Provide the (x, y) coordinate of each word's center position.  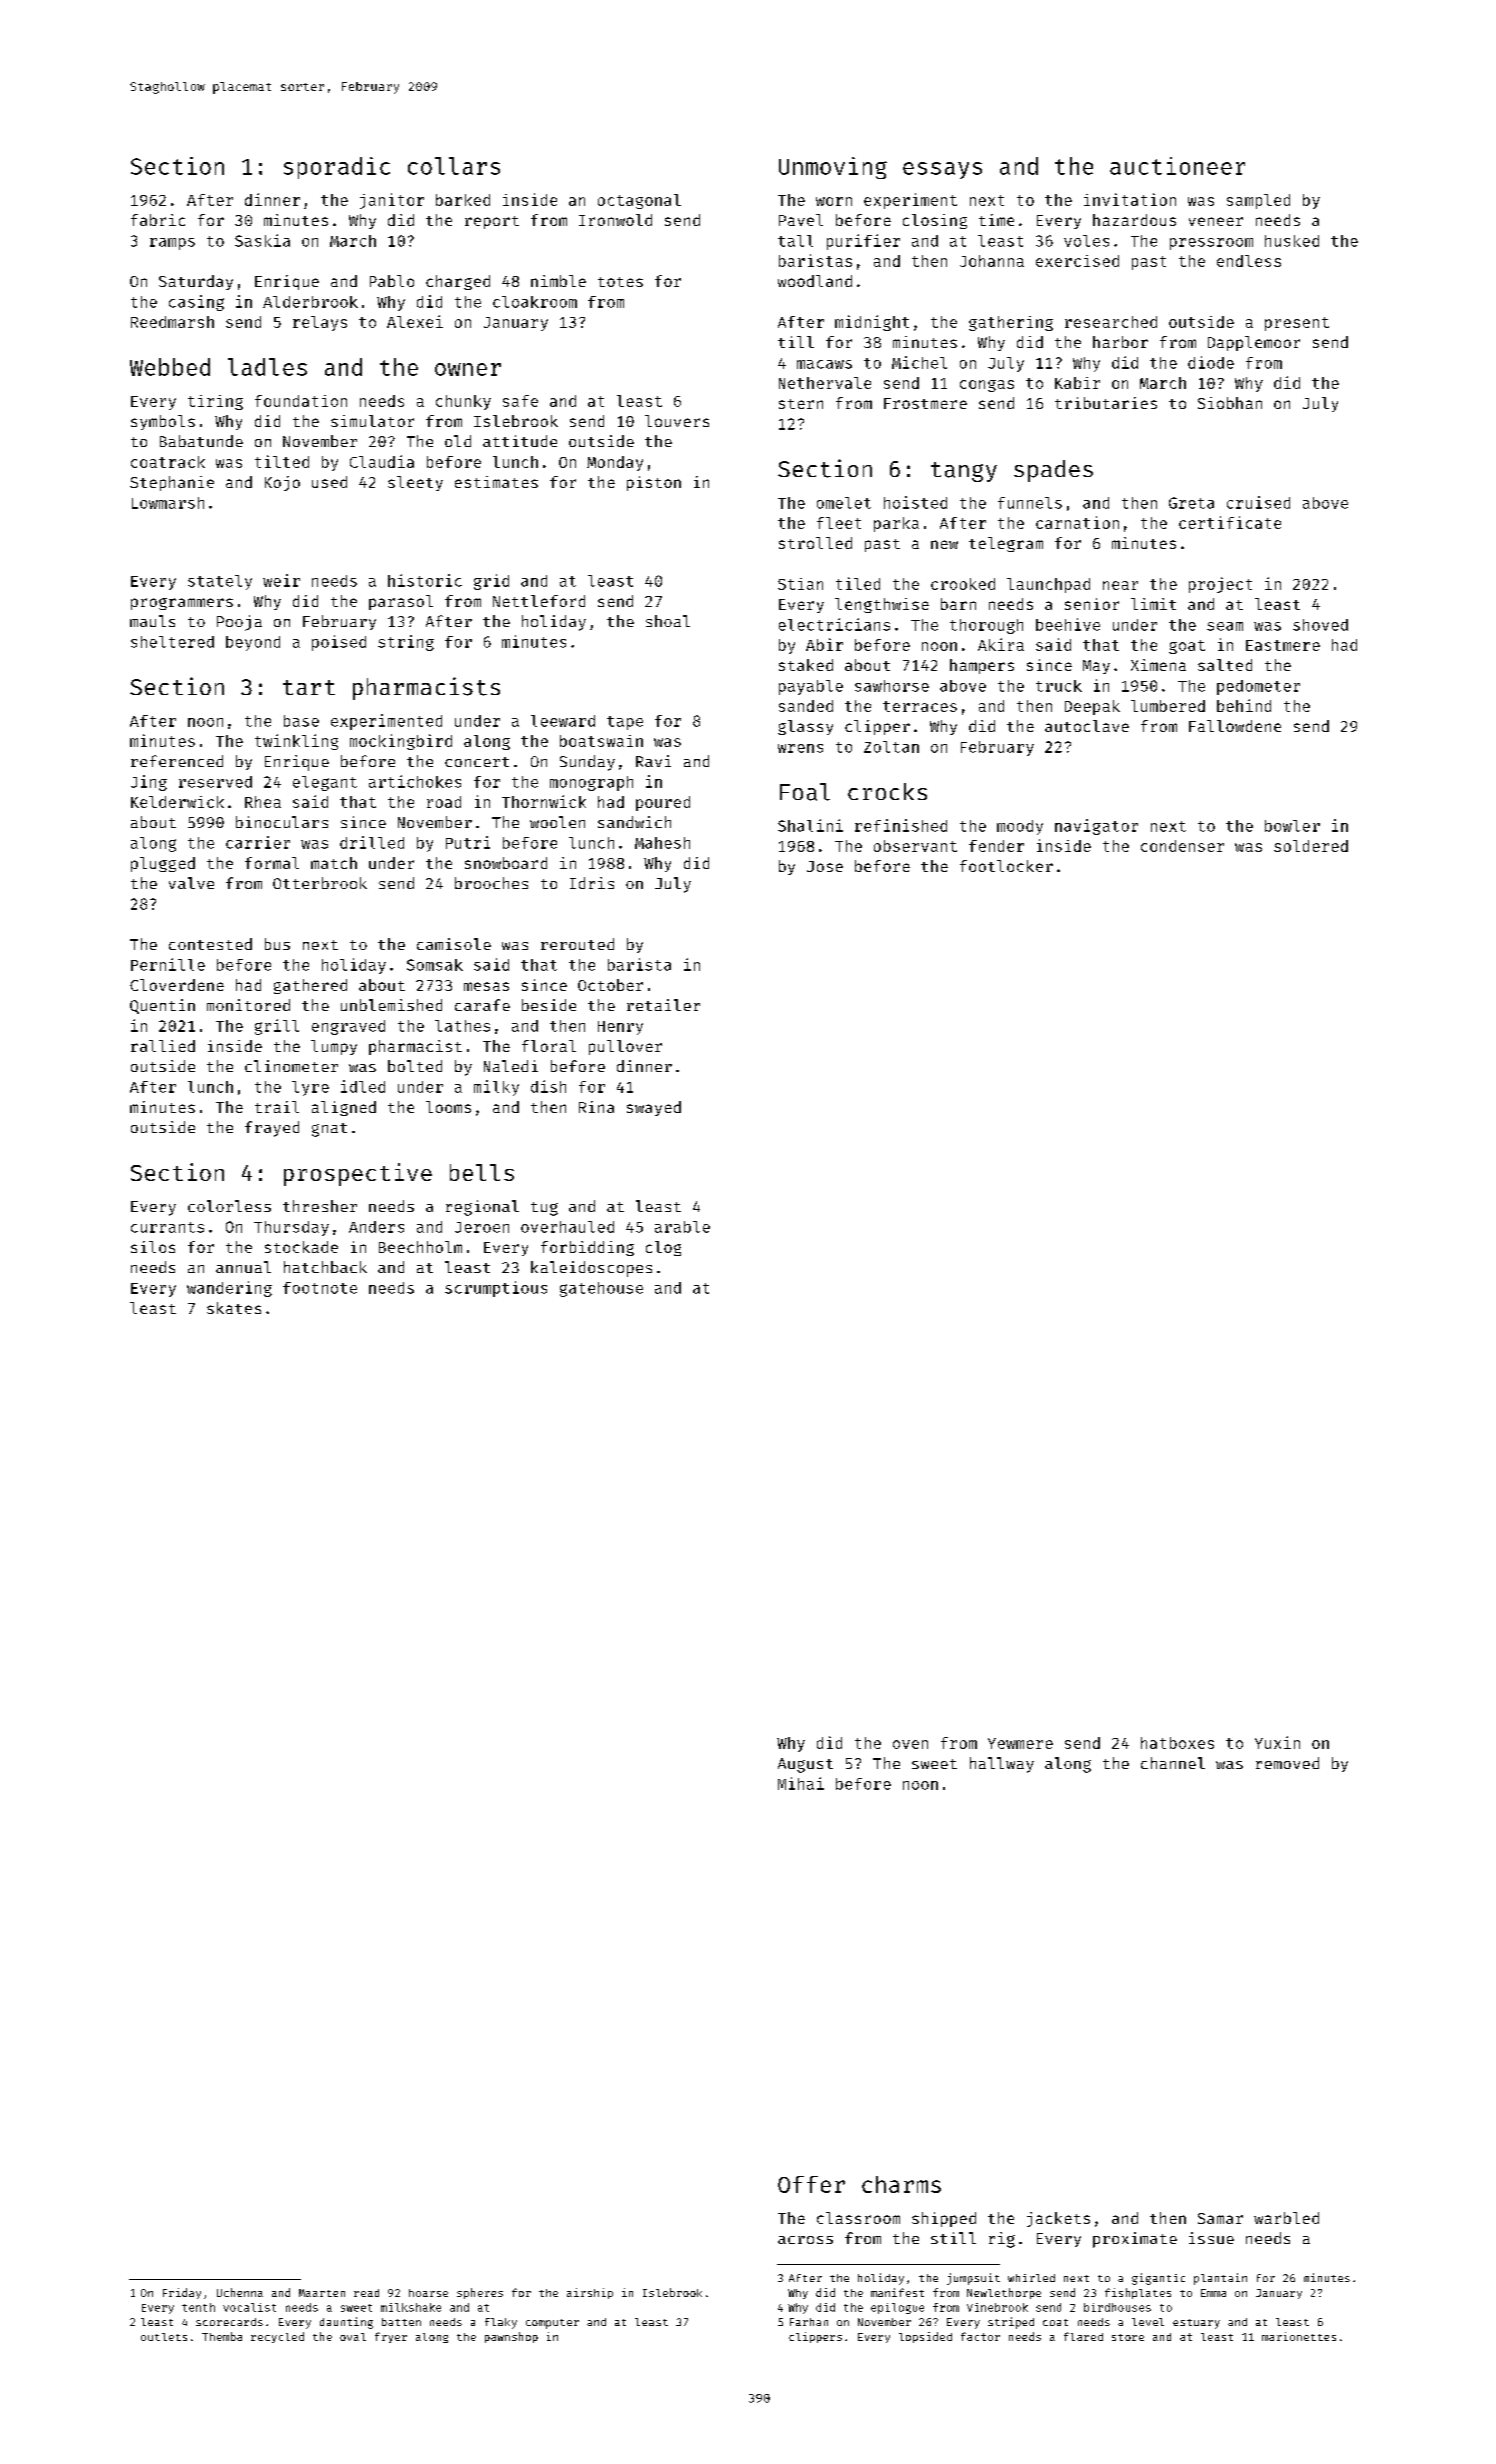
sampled (1258, 201)
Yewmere (1020, 1743)
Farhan (809, 2322)
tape (625, 723)
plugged (163, 864)
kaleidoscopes (591, 1269)
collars (454, 166)
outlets (164, 2337)
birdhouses (1117, 2307)
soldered (1311, 846)
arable (682, 1227)
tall (795, 241)
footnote (320, 1288)
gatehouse (601, 1289)
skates (234, 1308)
